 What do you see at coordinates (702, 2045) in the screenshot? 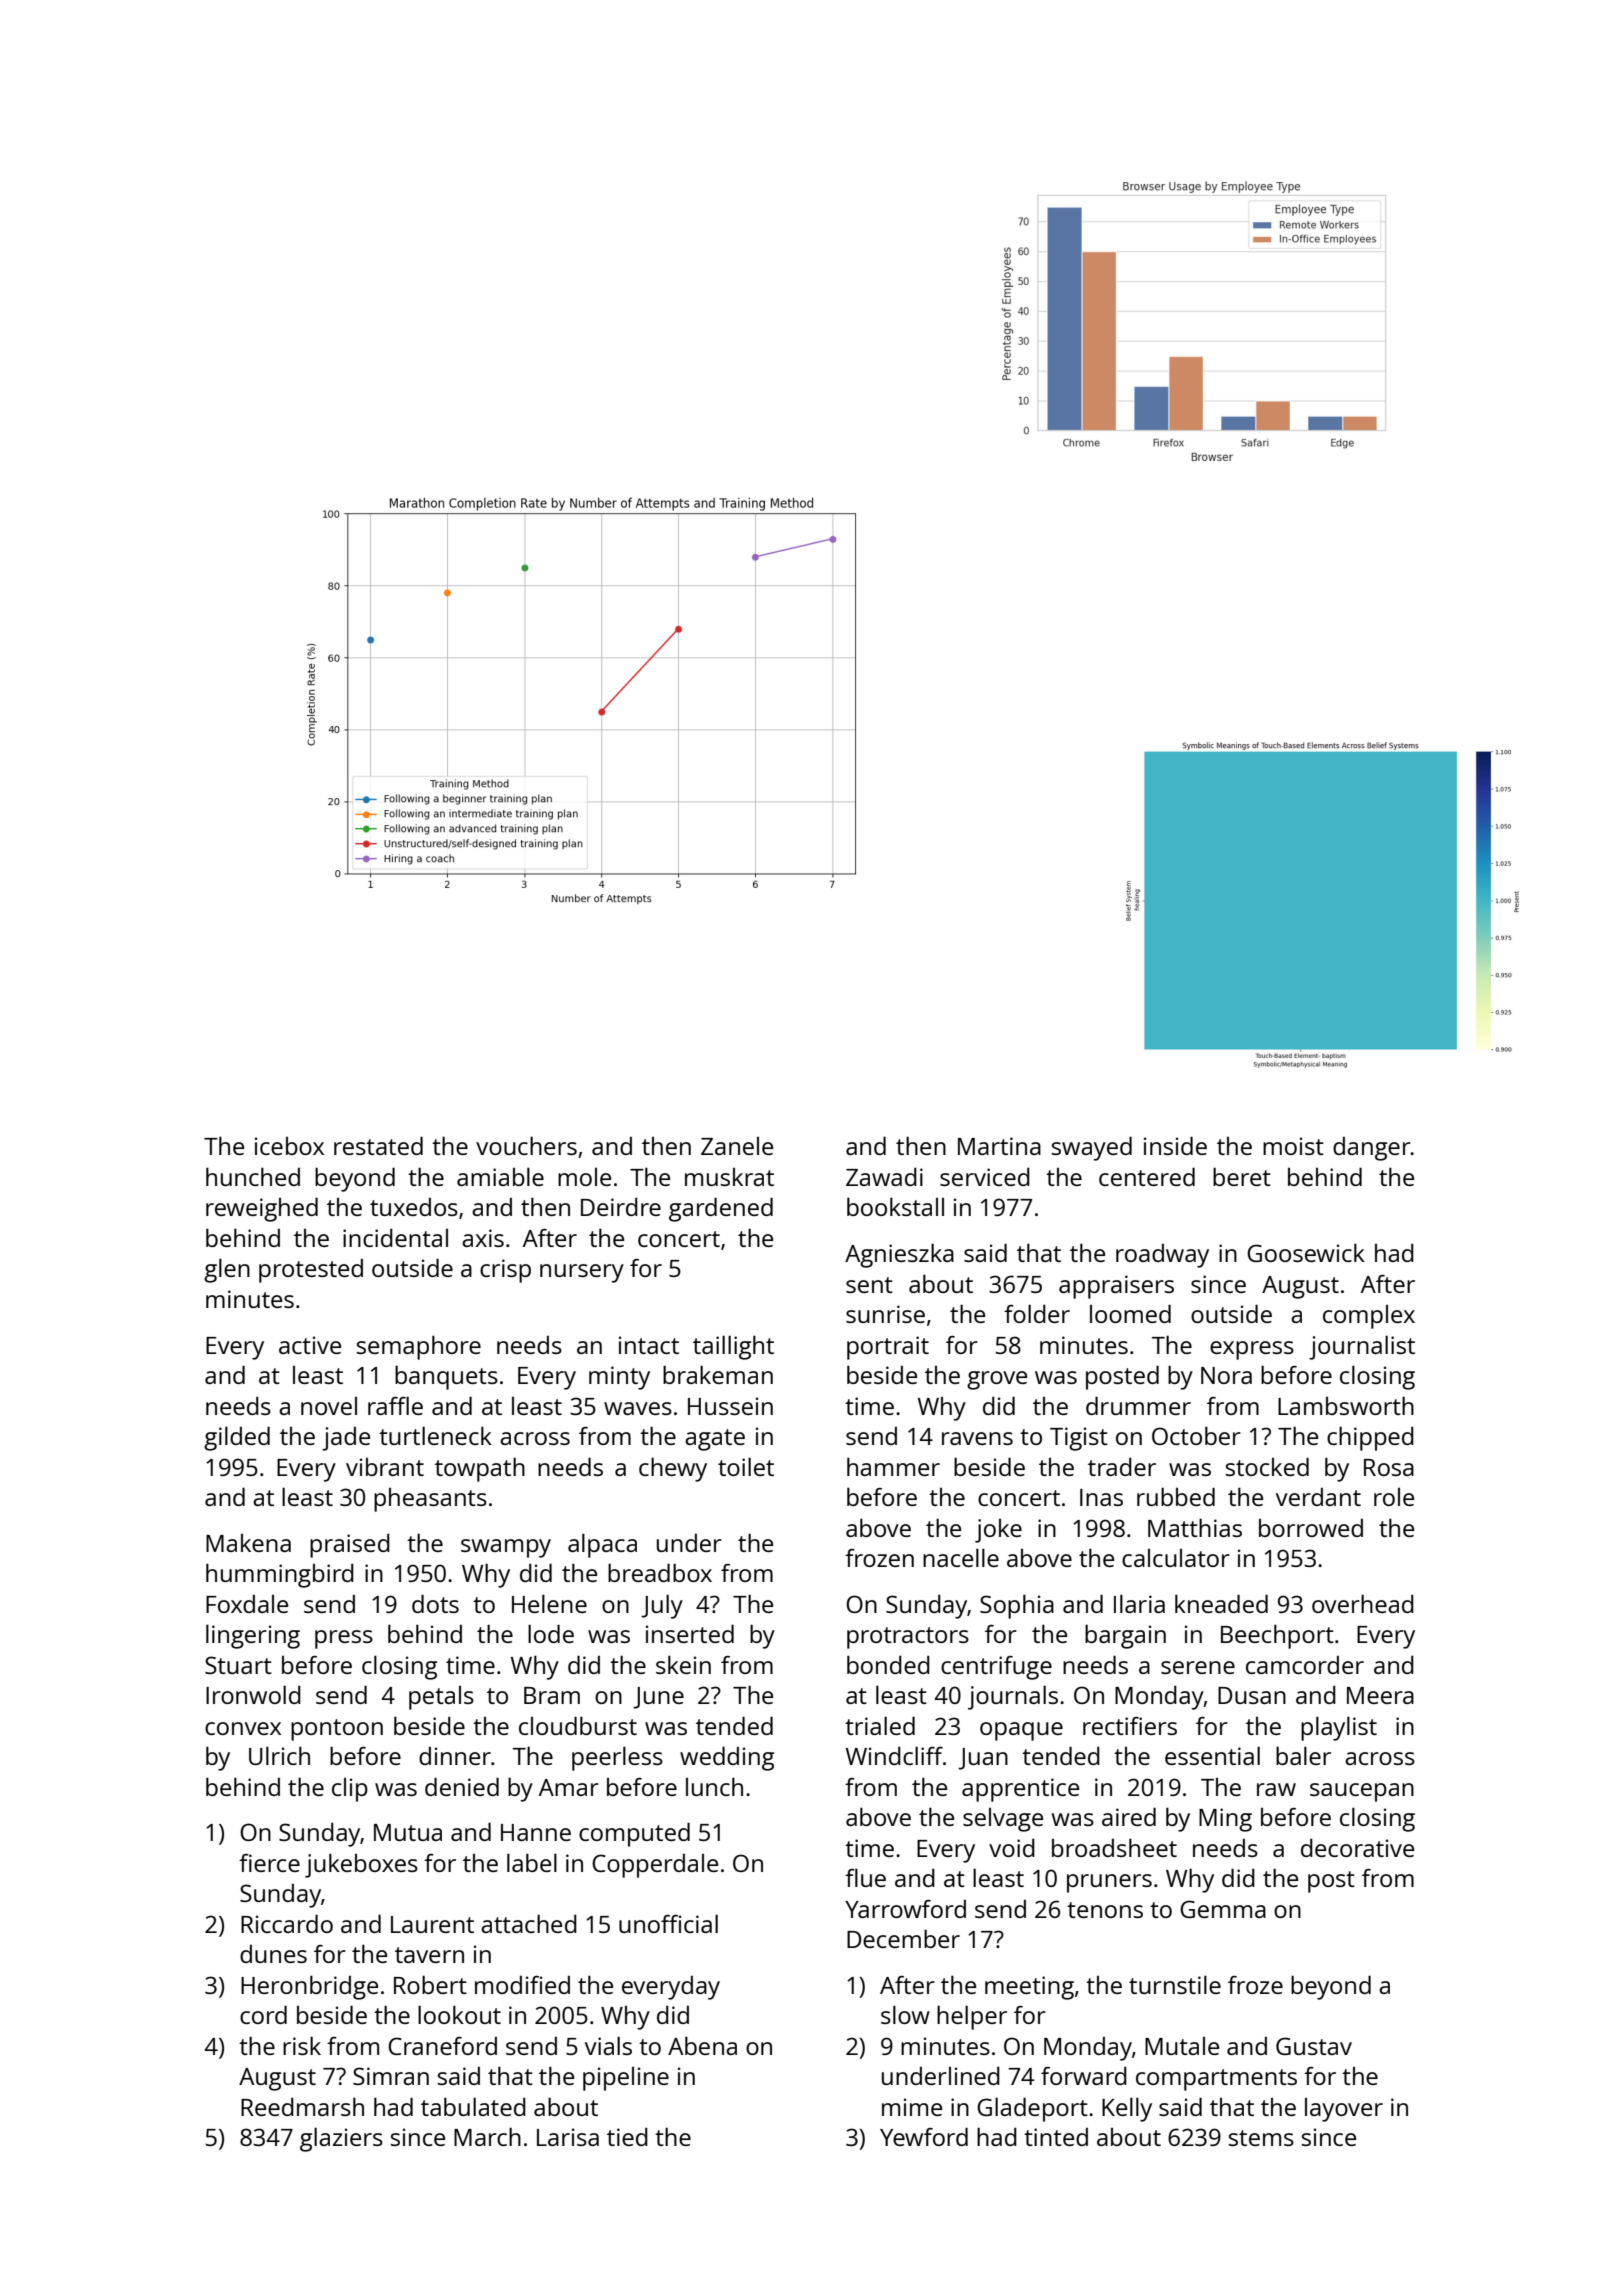
I see `Abena` at bounding box center [702, 2045].
